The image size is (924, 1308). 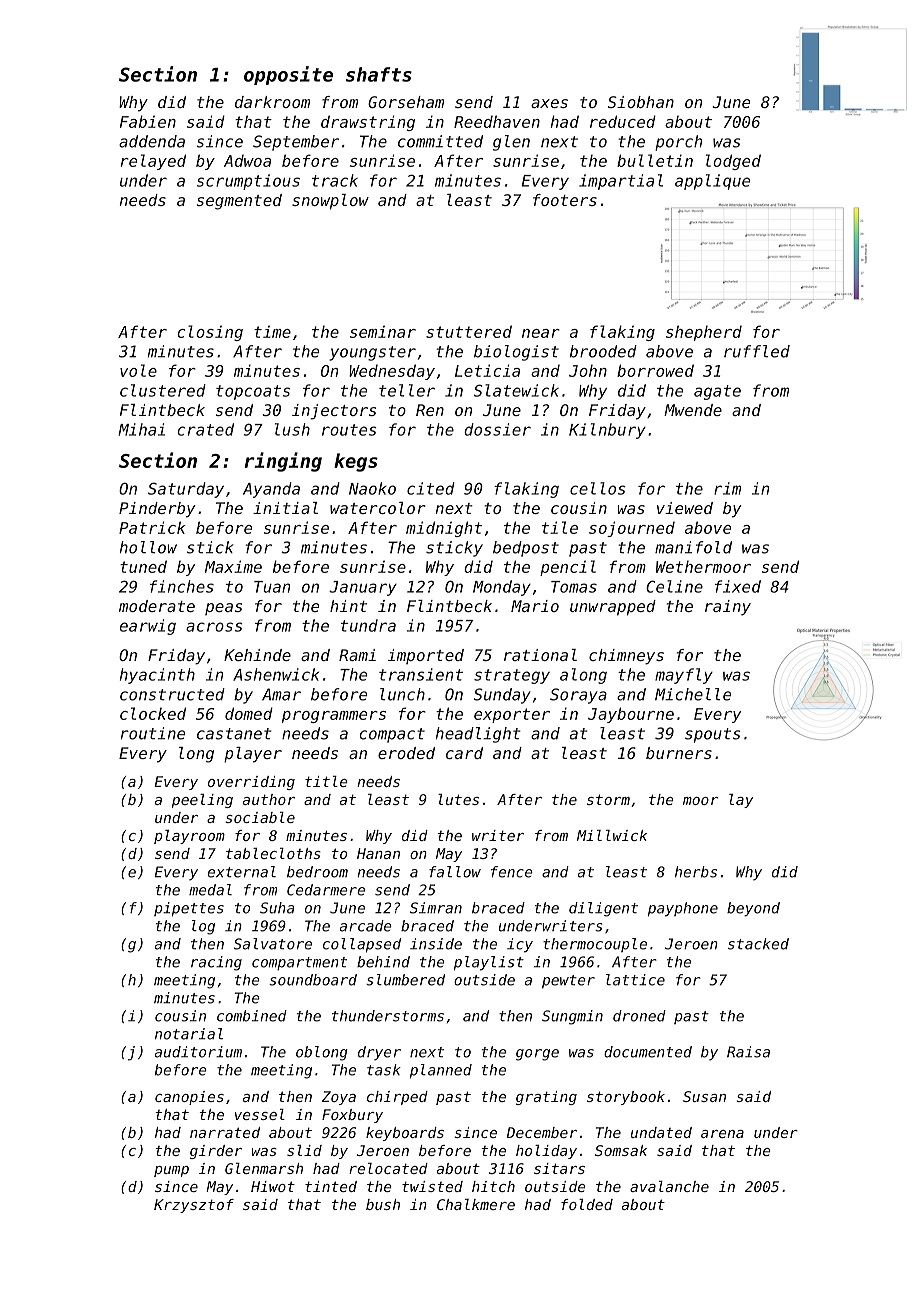 What do you see at coordinates (148, 121) in the screenshot?
I see `Fabien` at bounding box center [148, 121].
